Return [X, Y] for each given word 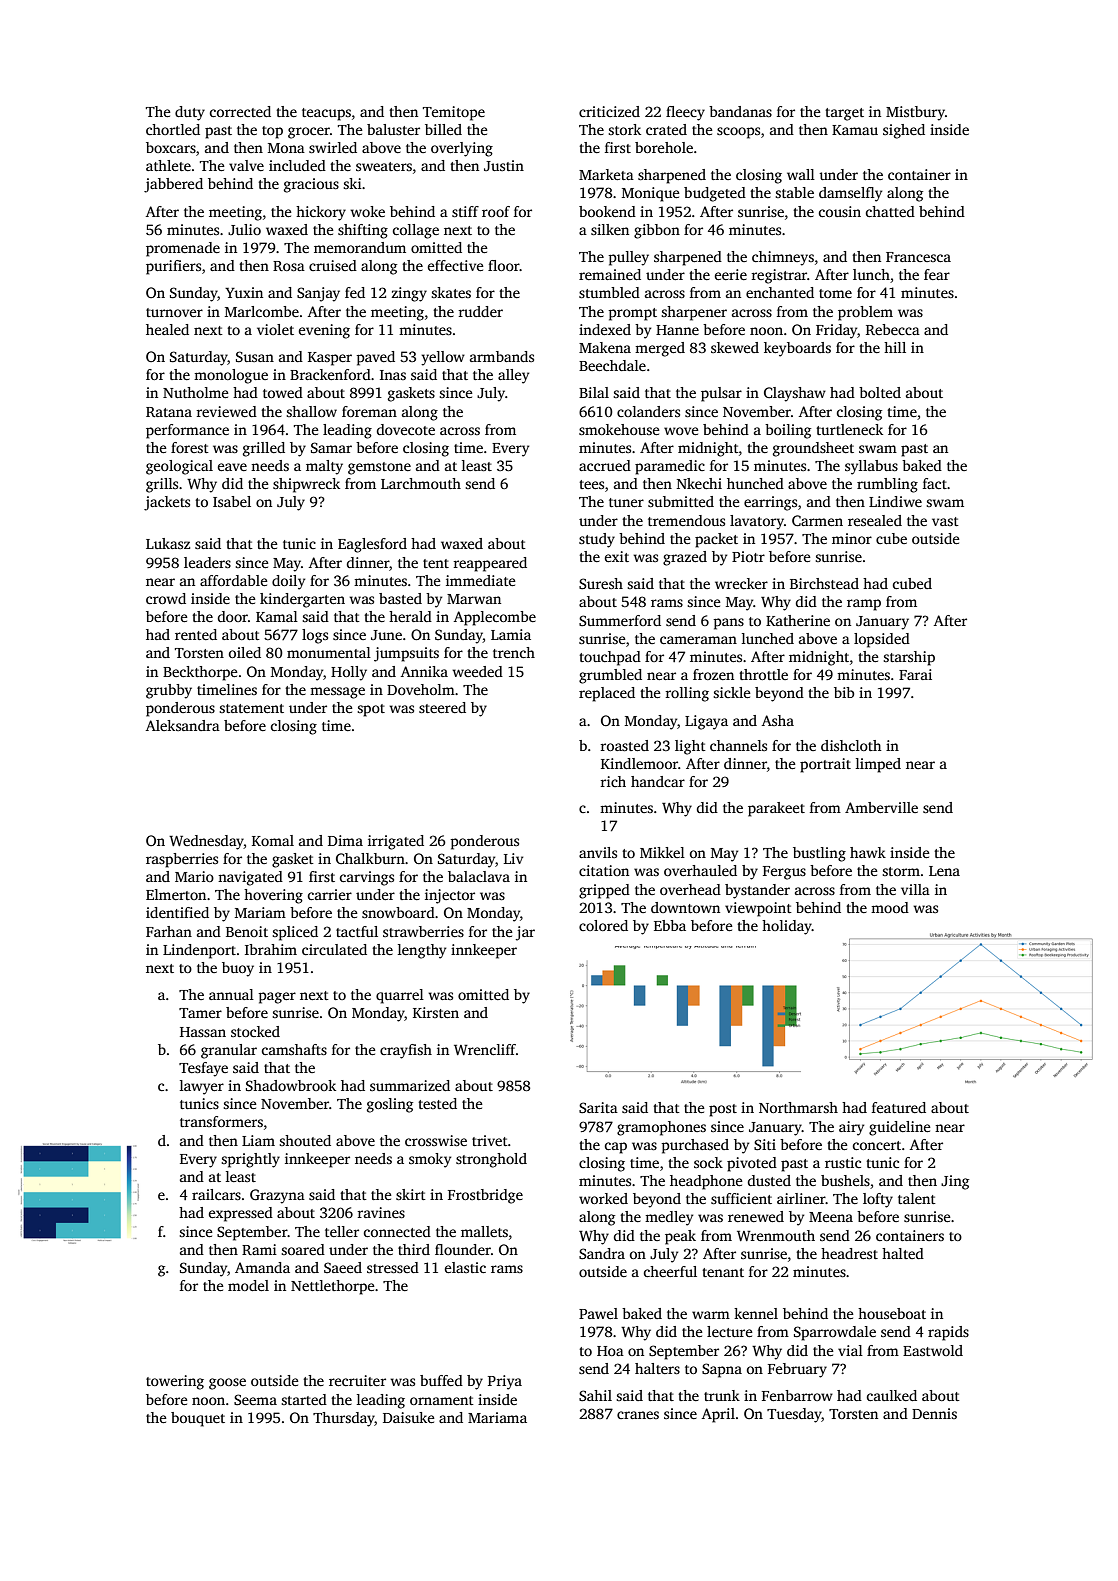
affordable [234, 580]
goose [227, 1384]
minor [852, 538]
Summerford [620, 620]
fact [935, 483]
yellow [443, 358]
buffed [441, 1380]
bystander [757, 891]
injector [450, 896]
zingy [409, 294]
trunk [722, 1395]
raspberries [182, 860]
